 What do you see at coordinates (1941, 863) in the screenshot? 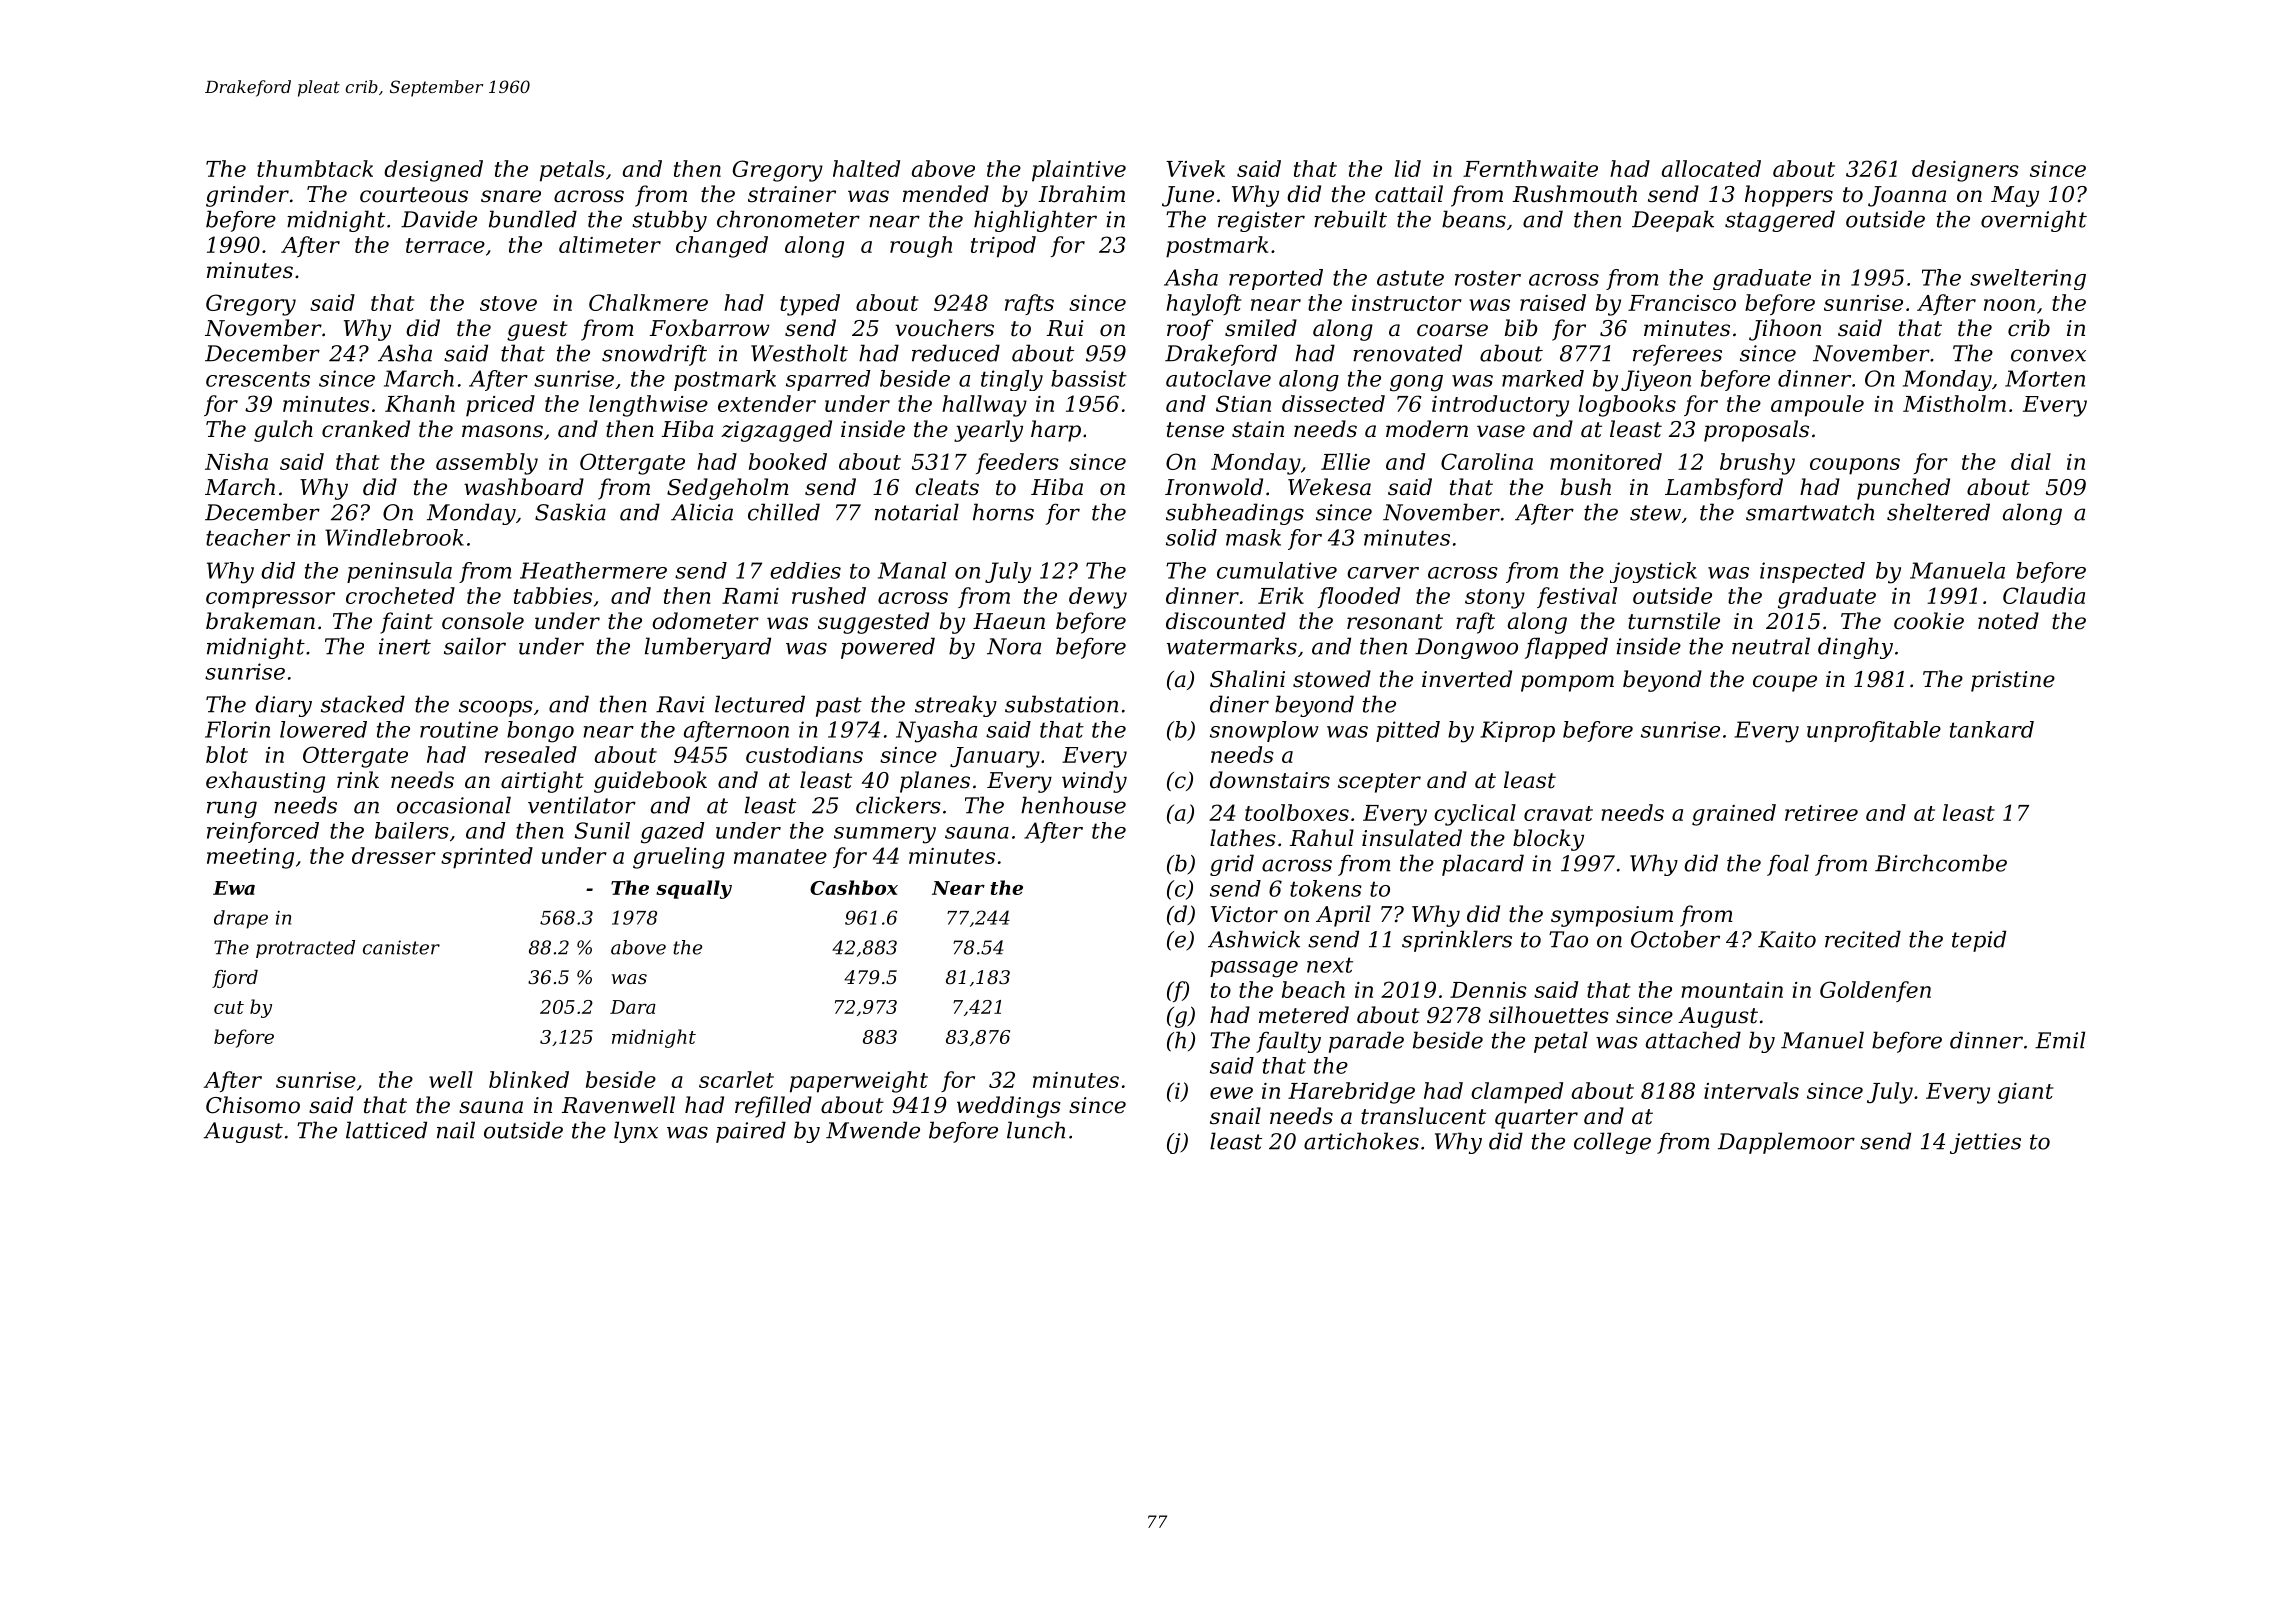
I see `Birchcombe` at bounding box center [1941, 863].
